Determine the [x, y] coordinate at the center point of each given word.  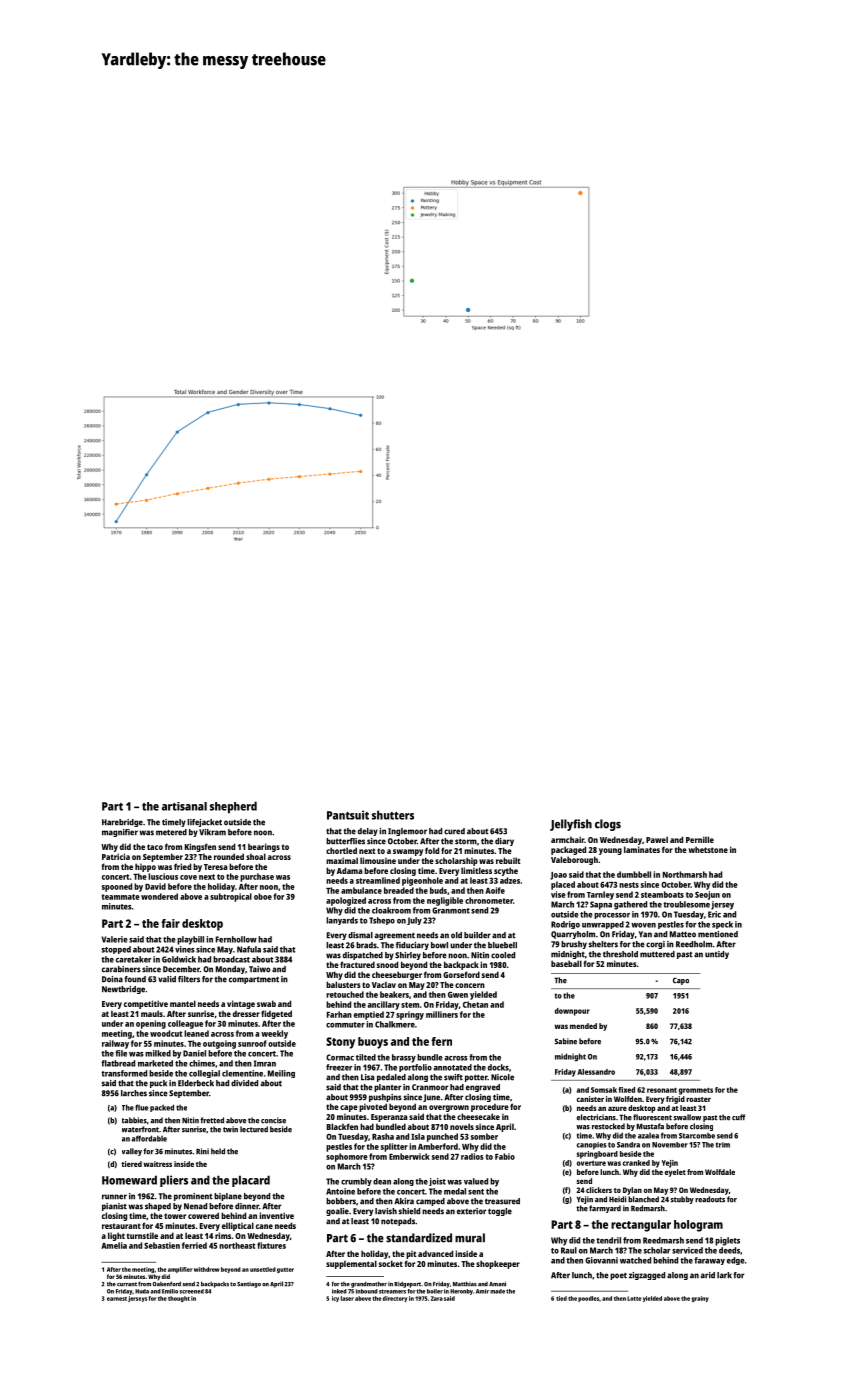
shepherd [233, 807]
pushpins [385, 1098]
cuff [738, 1117]
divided [244, 1083]
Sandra [628, 1145]
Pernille [700, 839]
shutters [393, 815]
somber [484, 1136]
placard [251, 1181]
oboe [263, 896]
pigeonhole [422, 881]
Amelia [114, 1245]
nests [629, 885]
